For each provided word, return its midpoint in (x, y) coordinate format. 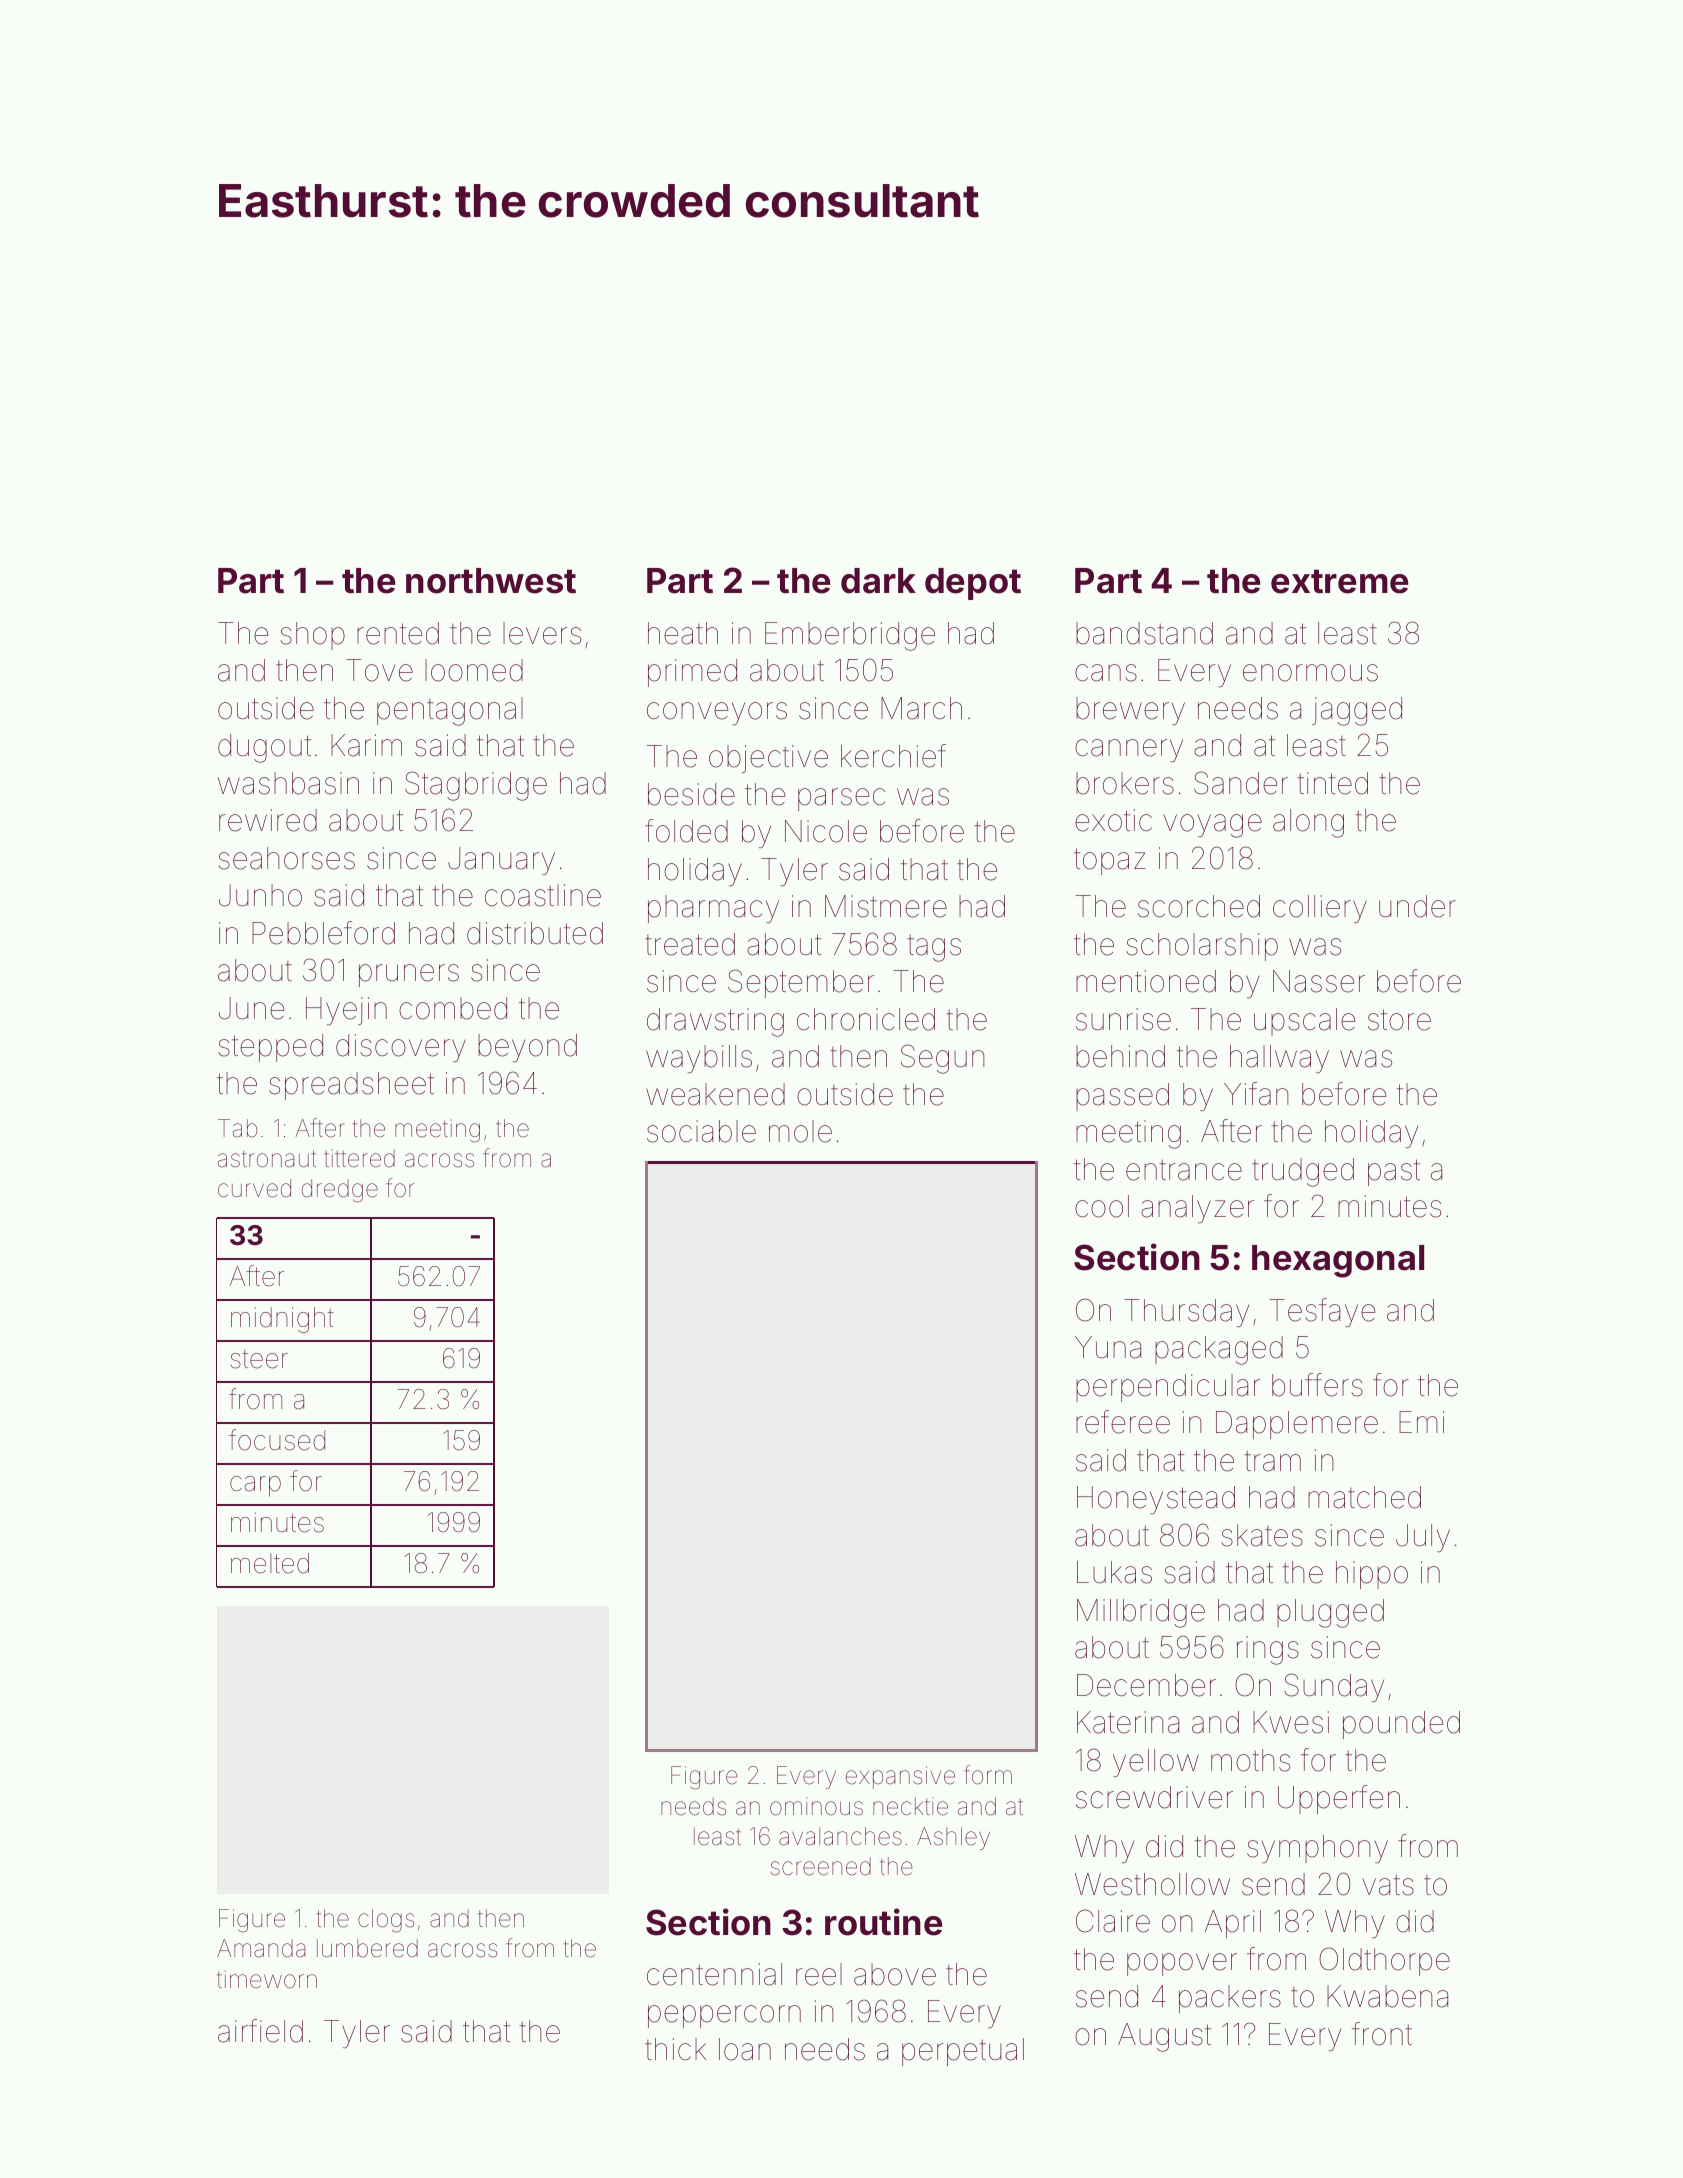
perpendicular (1168, 1388)
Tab (237, 1128)
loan (745, 2049)
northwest (491, 581)
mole (800, 1131)
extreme (1339, 581)
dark (878, 581)
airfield (260, 2031)
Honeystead (1156, 1500)
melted (270, 1563)
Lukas (1114, 1572)
